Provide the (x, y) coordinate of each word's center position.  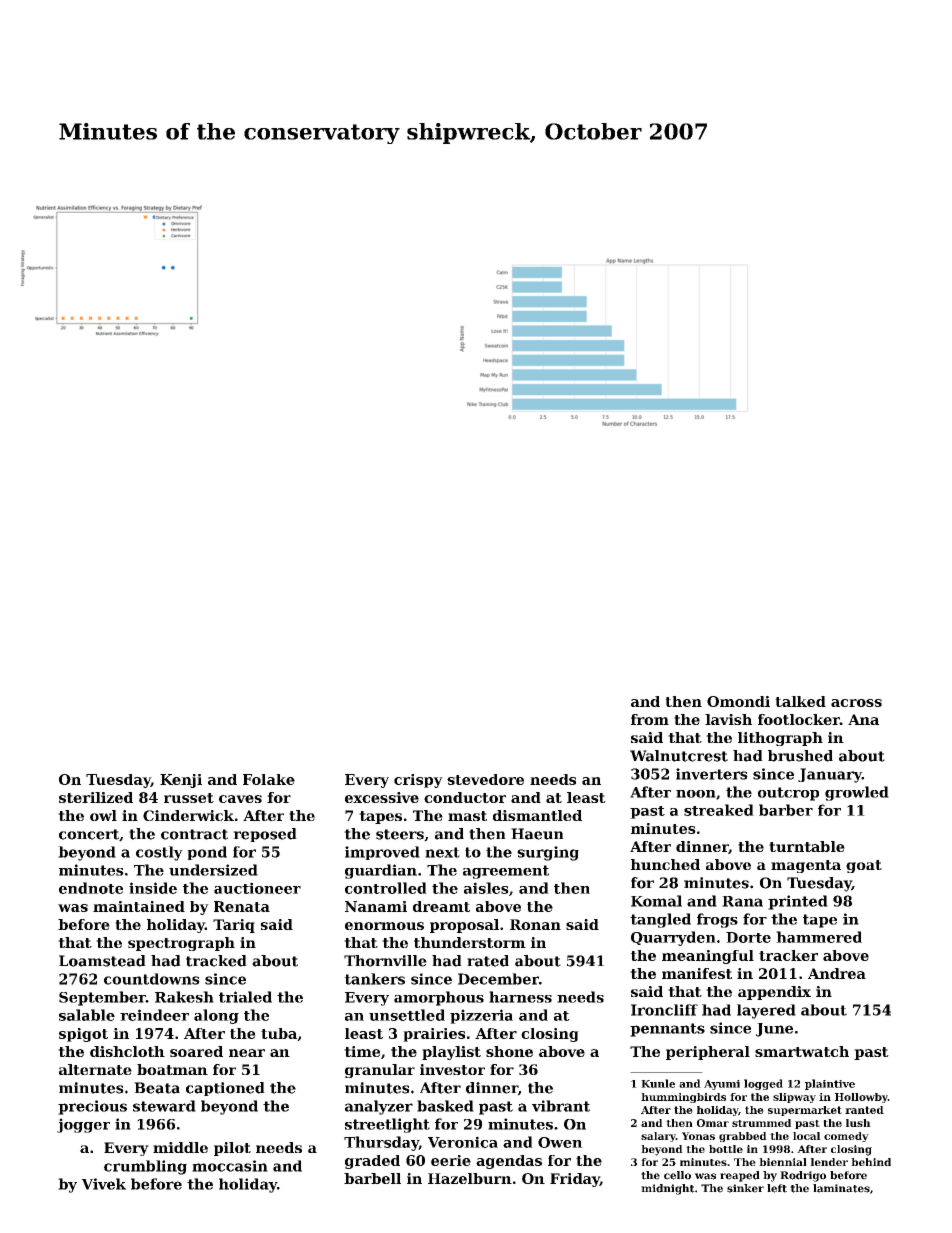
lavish (728, 719)
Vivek (103, 1184)
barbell (372, 1178)
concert (89, 834)
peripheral (708, 1053)
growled (857, 793)
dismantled (537, 815)
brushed (800, 756)
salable (87, 1015)
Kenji (181, 781)
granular (380, 1071)
